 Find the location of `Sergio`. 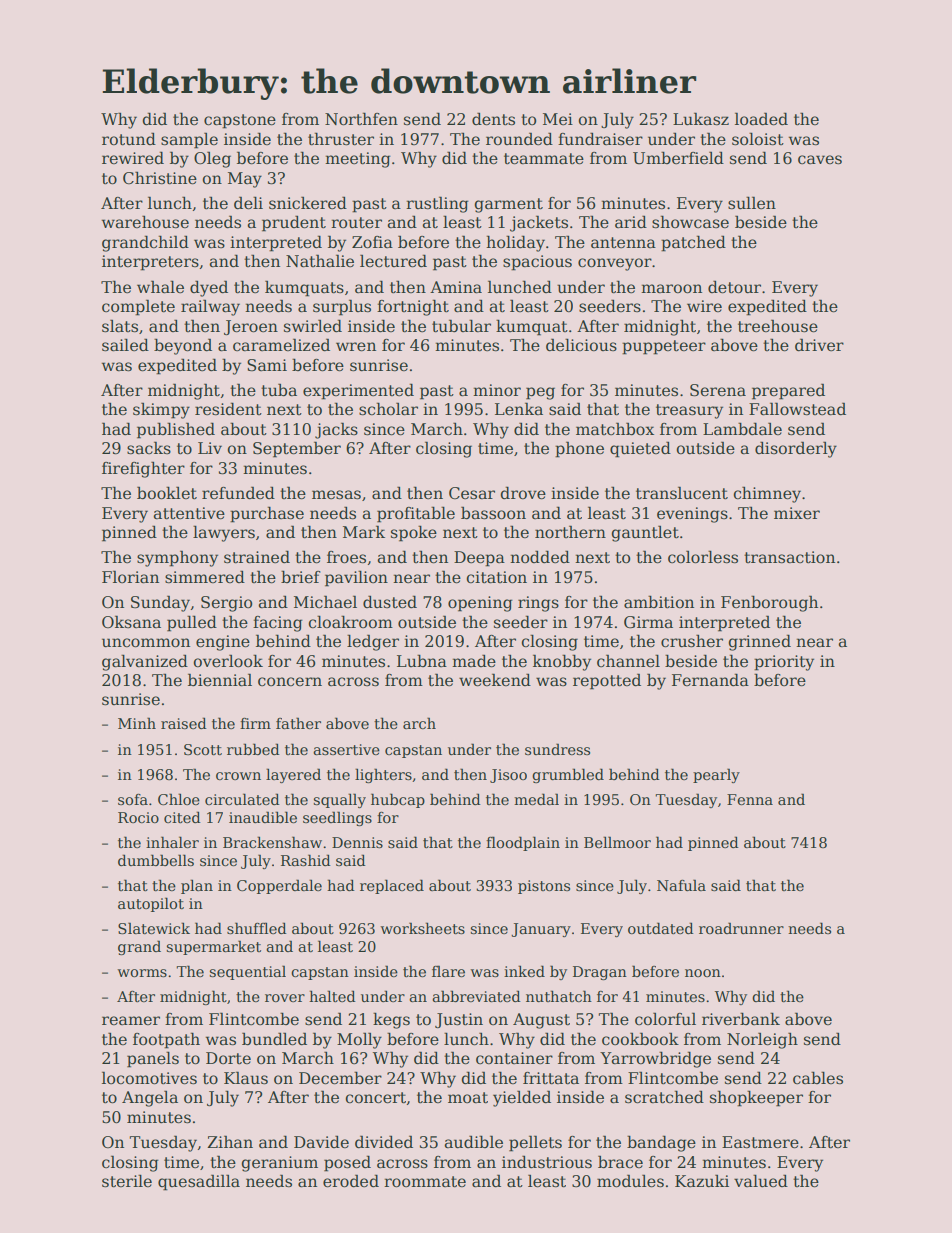

Sergio is located at coordinates (226, 604).
